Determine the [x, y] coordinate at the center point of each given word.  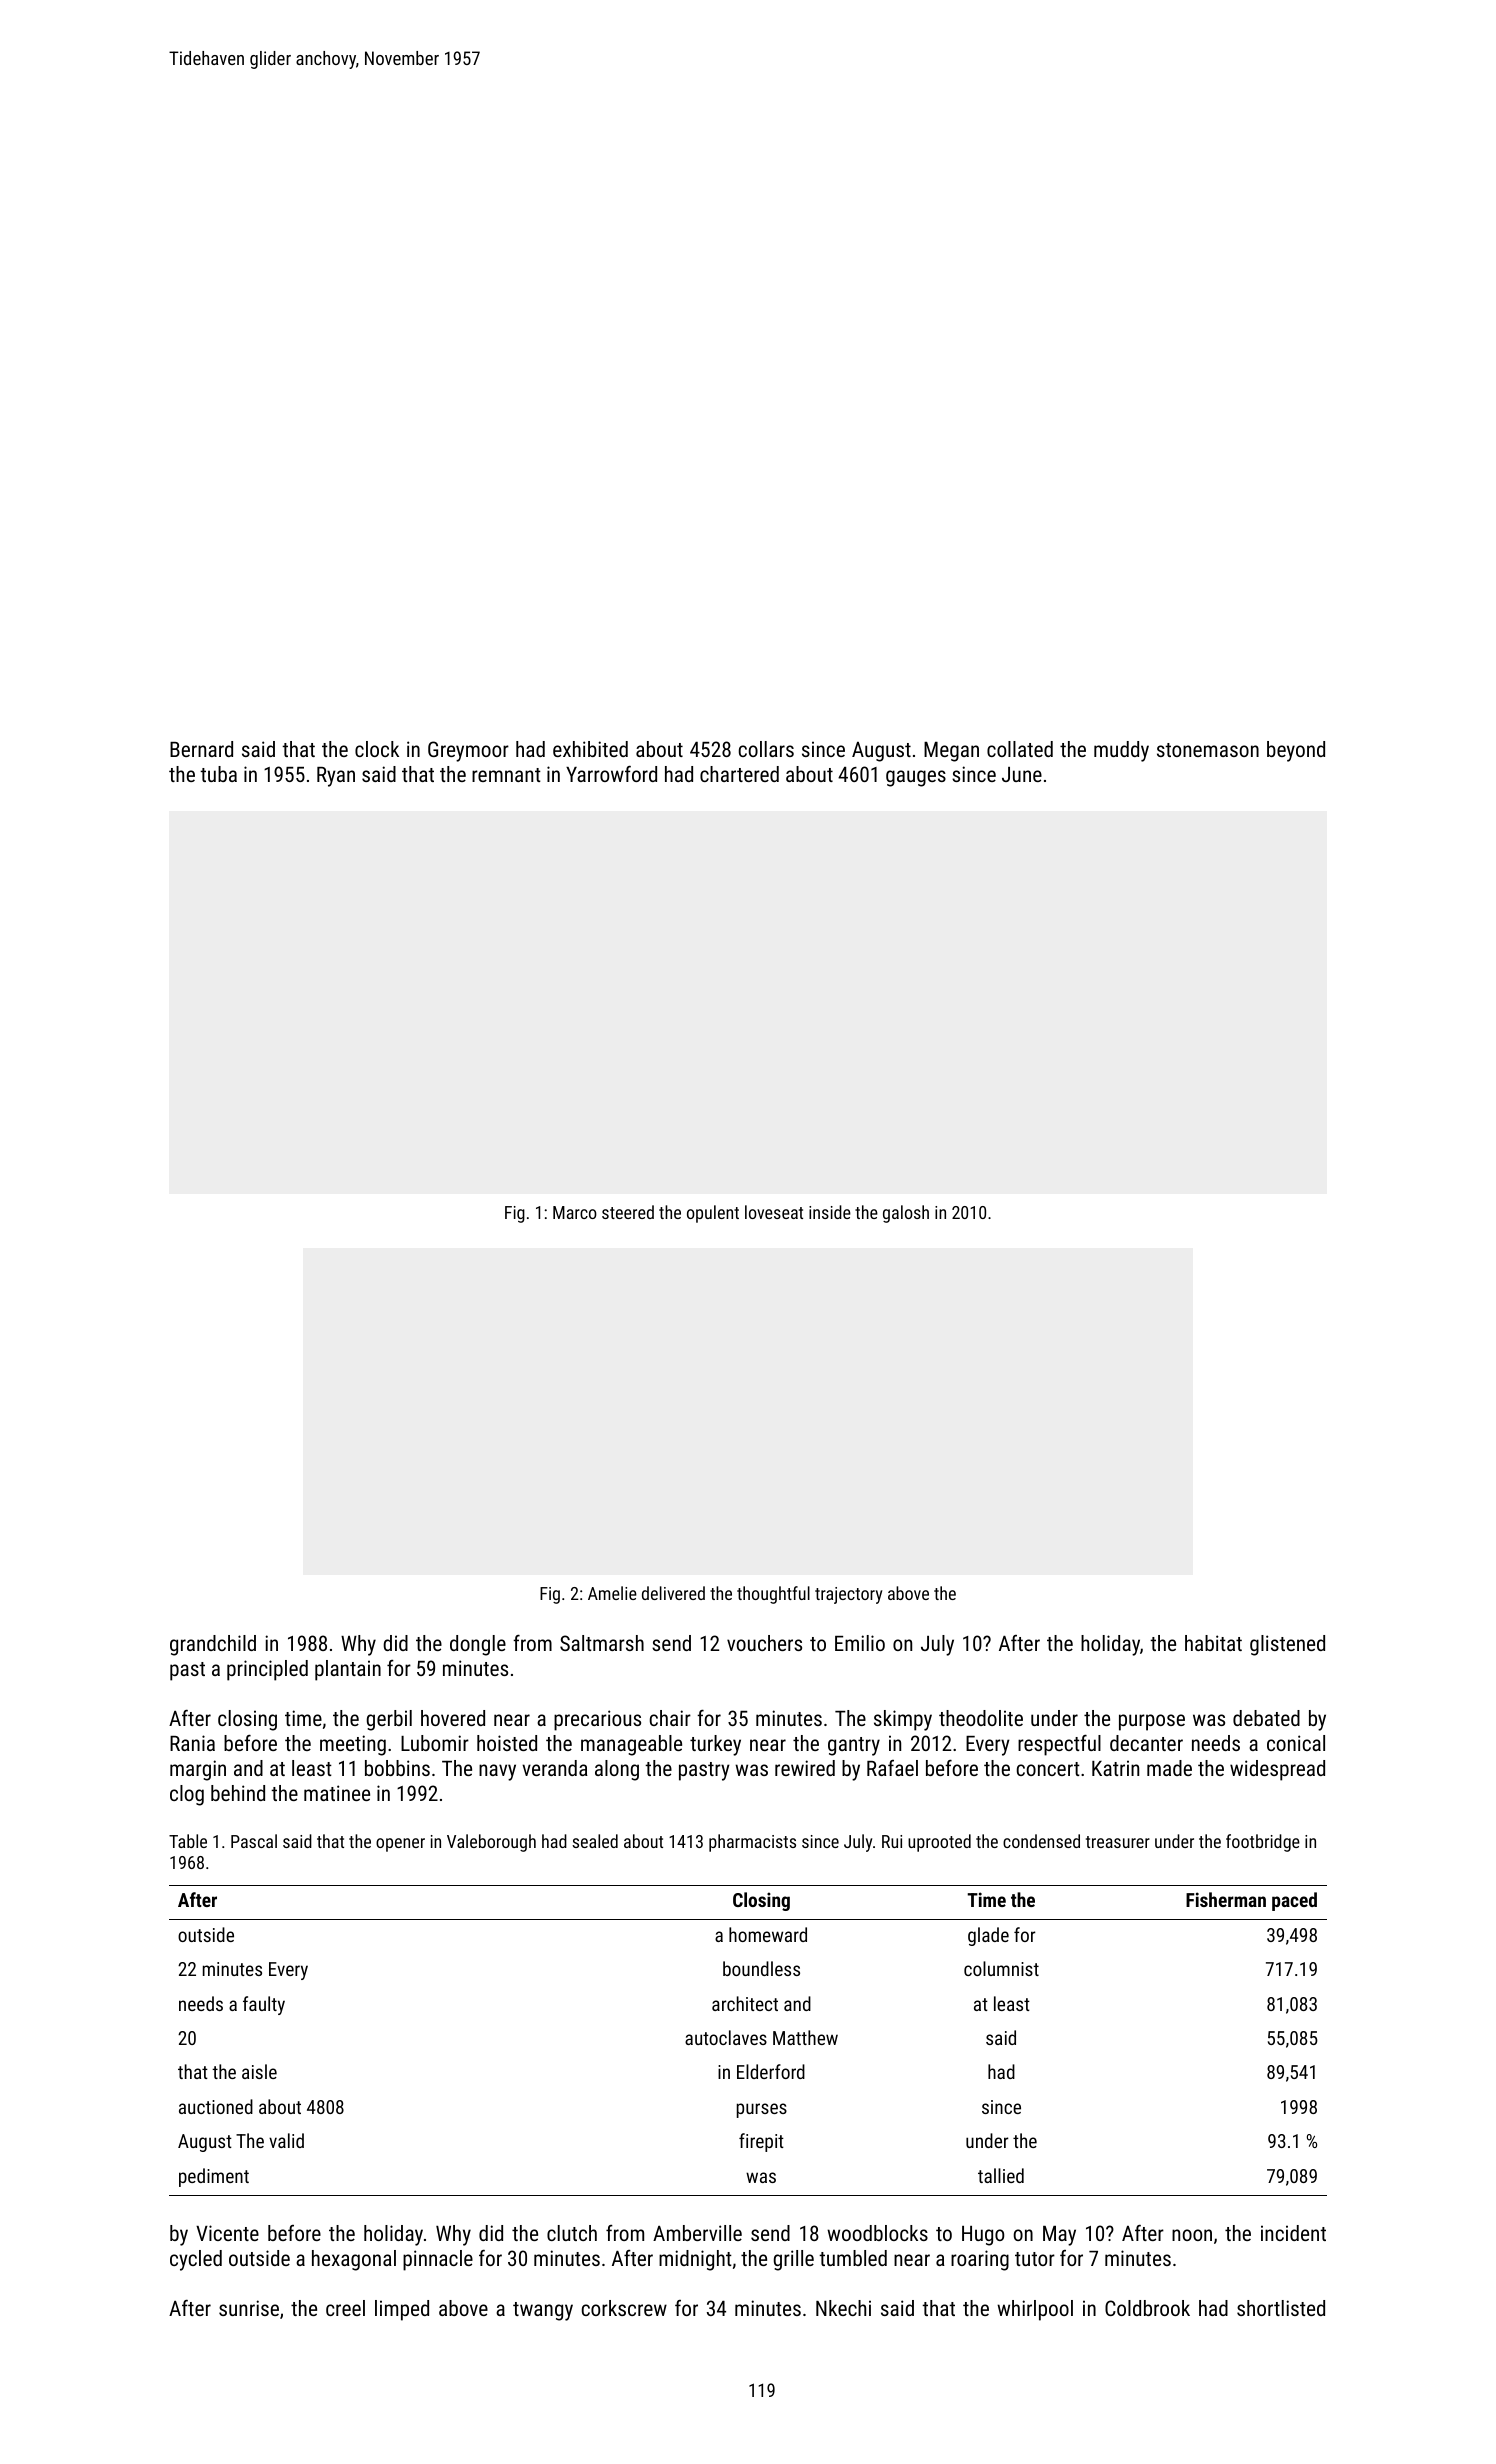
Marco [575, 1212]
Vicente [227, 2233]
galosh [906, 1214]
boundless [761, 1968]
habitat [1213, 1643]
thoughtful [773, 1595]
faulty [264, 2005]
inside [830, 1212]
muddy [1121, 751]
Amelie [612, 1593]
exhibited [590, 749]
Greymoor [468, 751]
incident [1293, 2233]
